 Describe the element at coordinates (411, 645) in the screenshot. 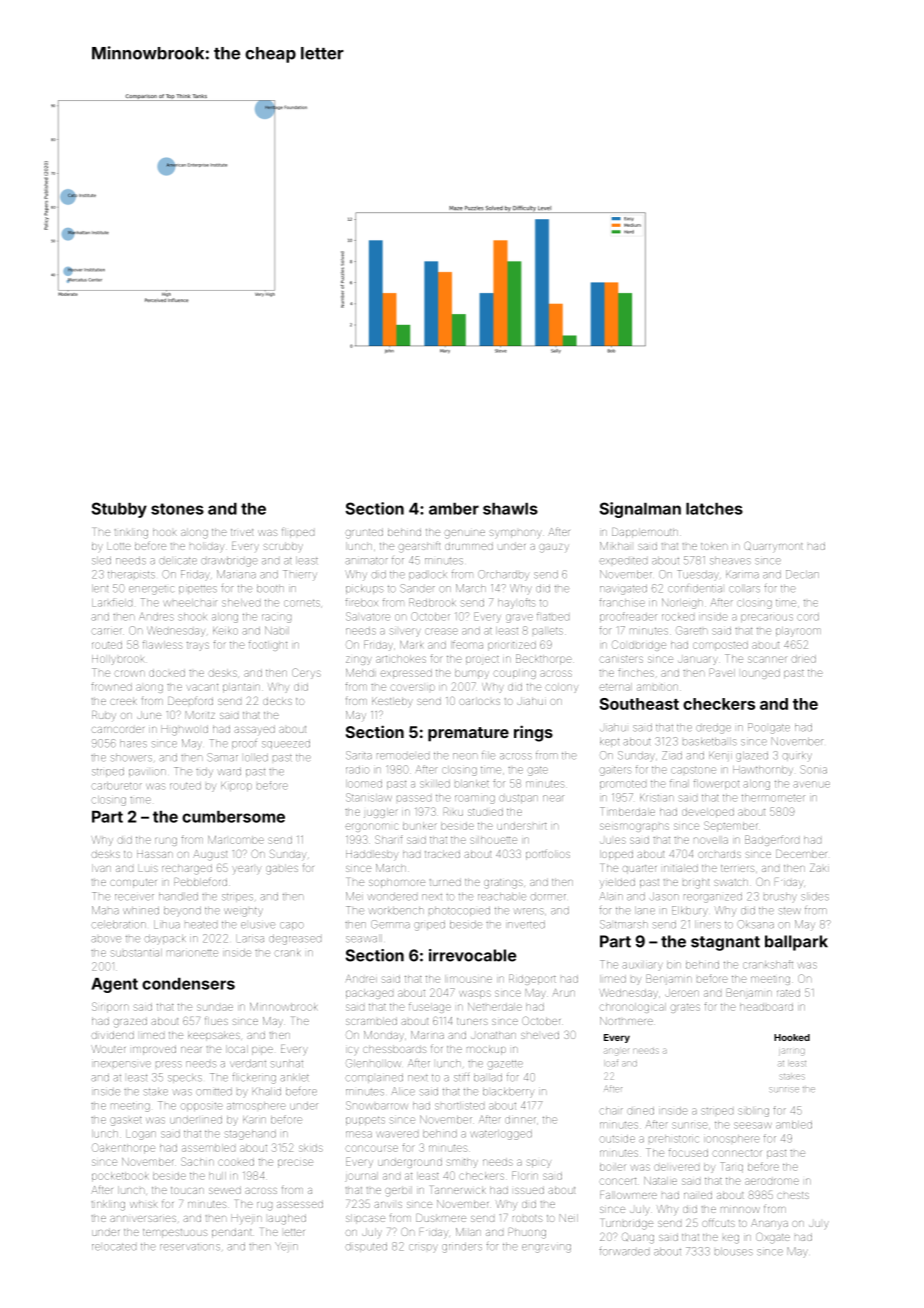

I see `Mark` at that location.
